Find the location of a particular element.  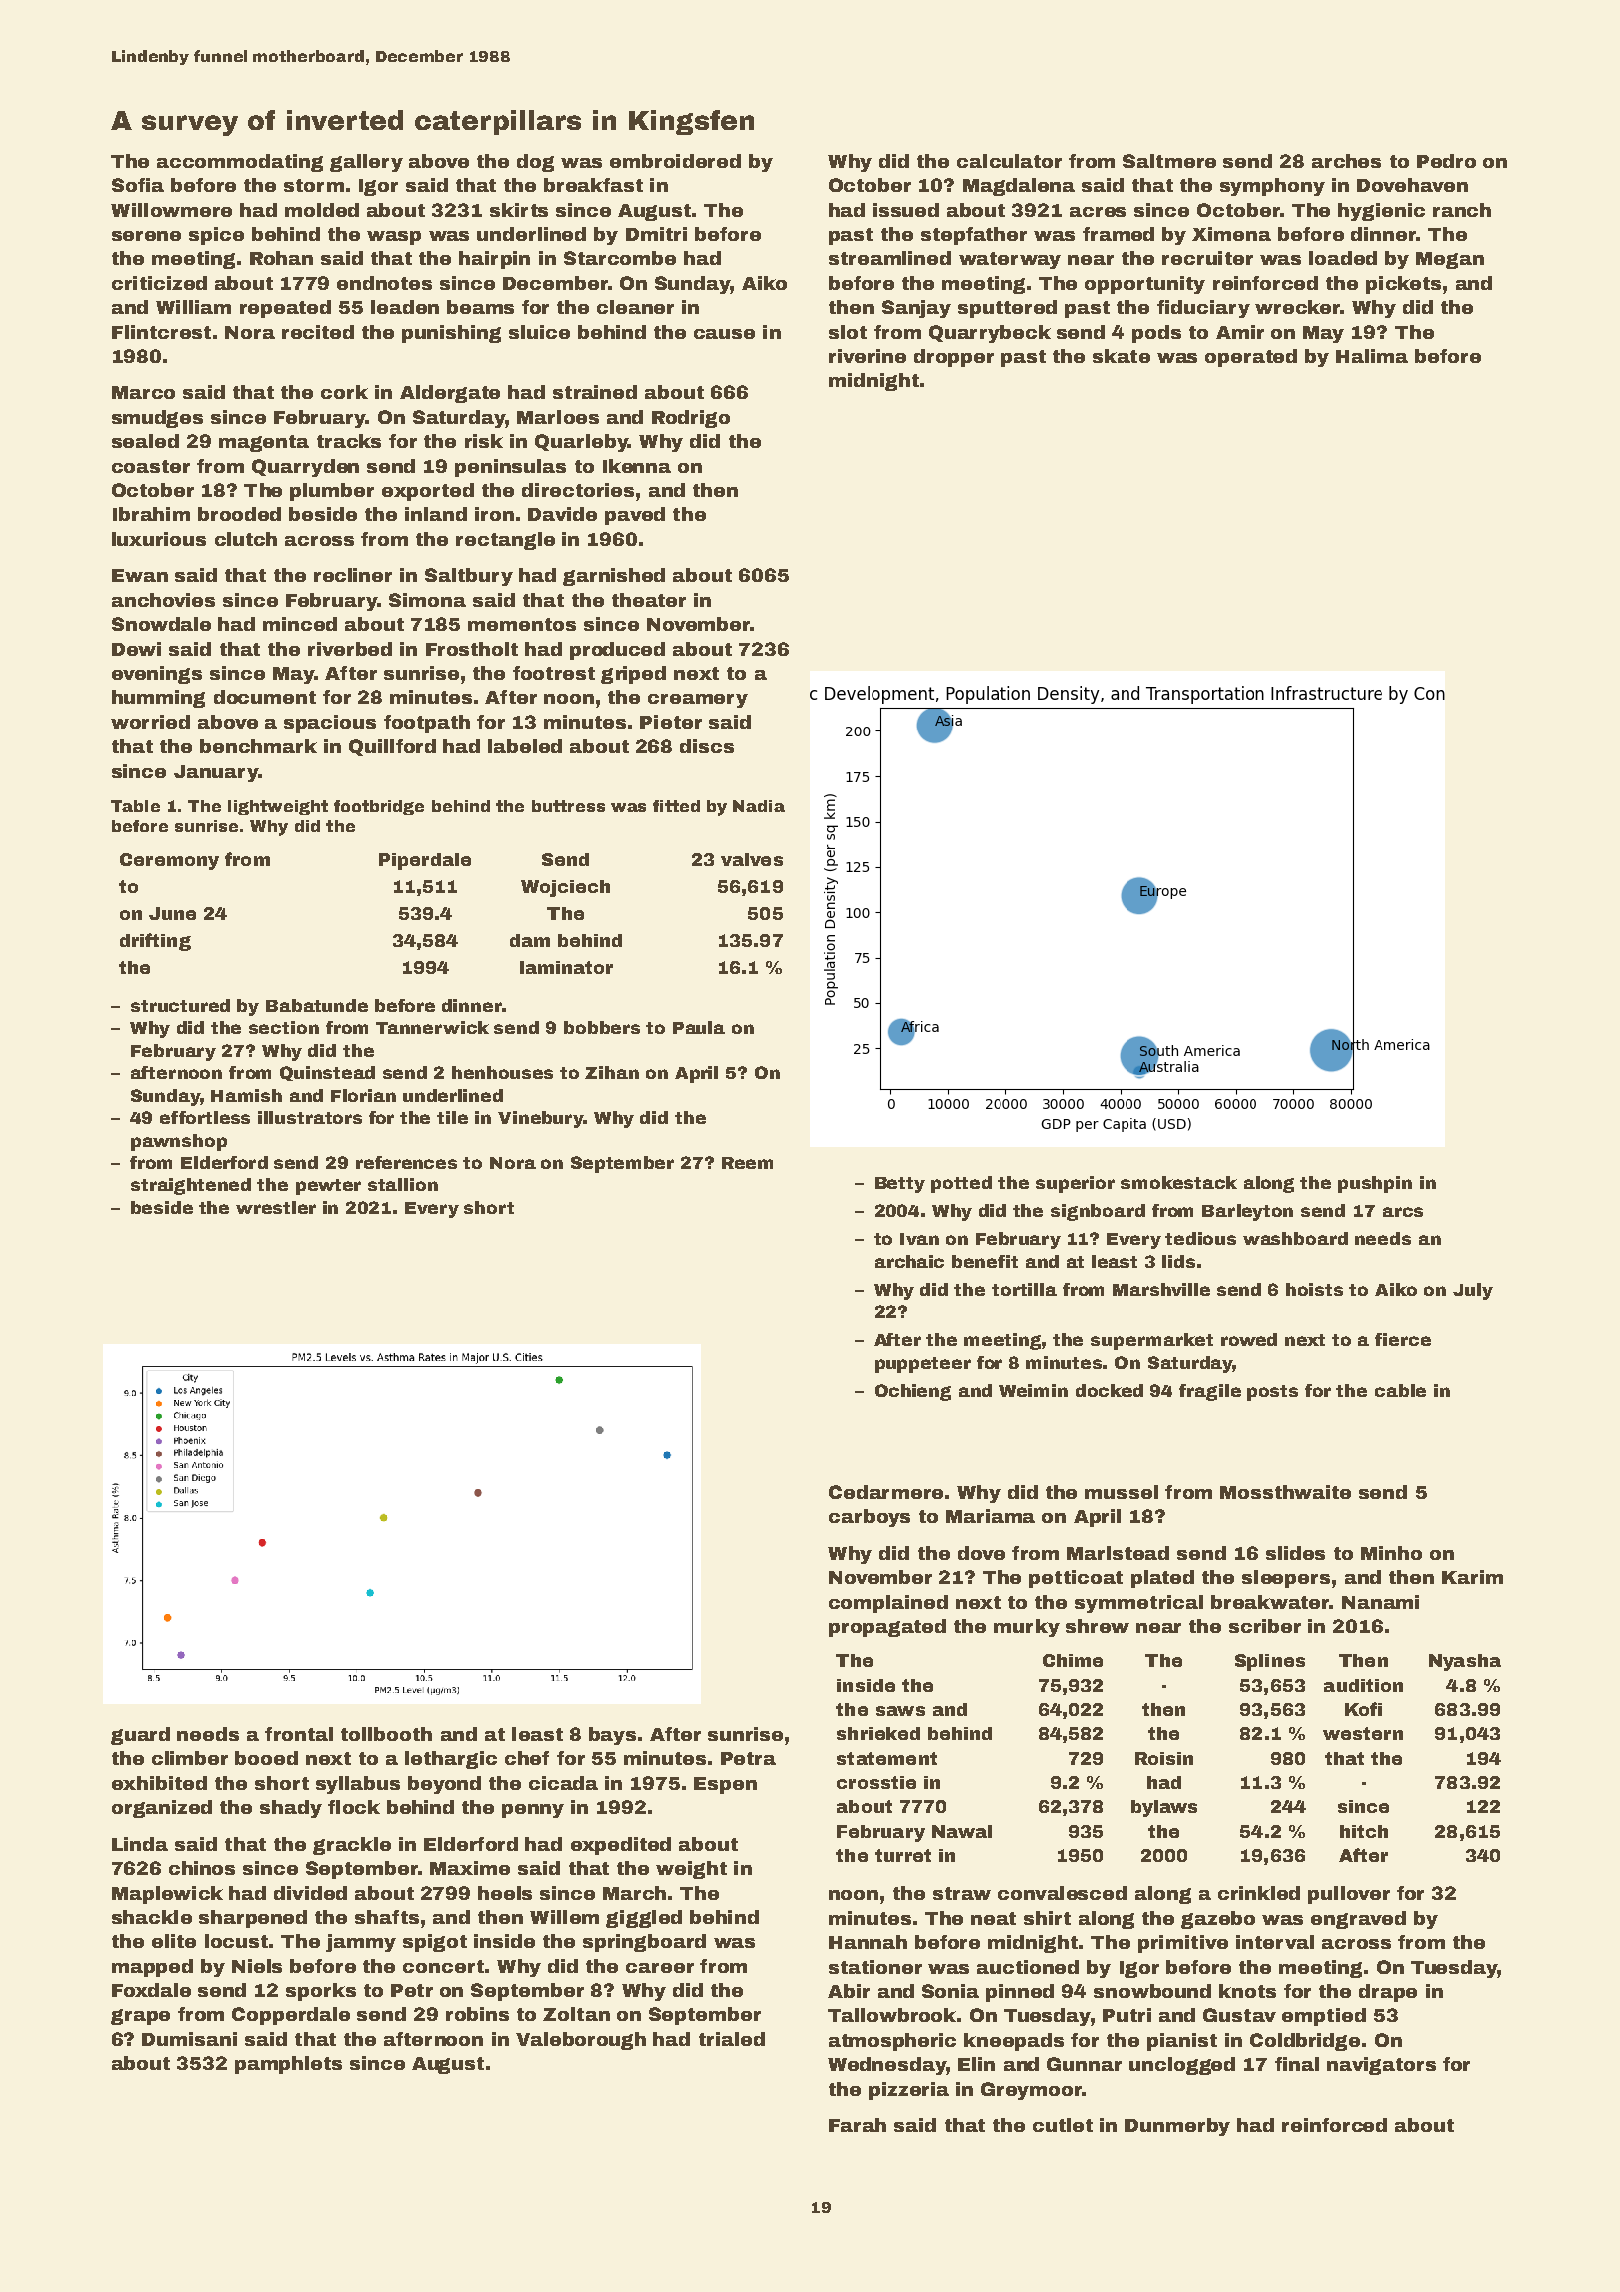

valves is located at coordinates (752, 859).
